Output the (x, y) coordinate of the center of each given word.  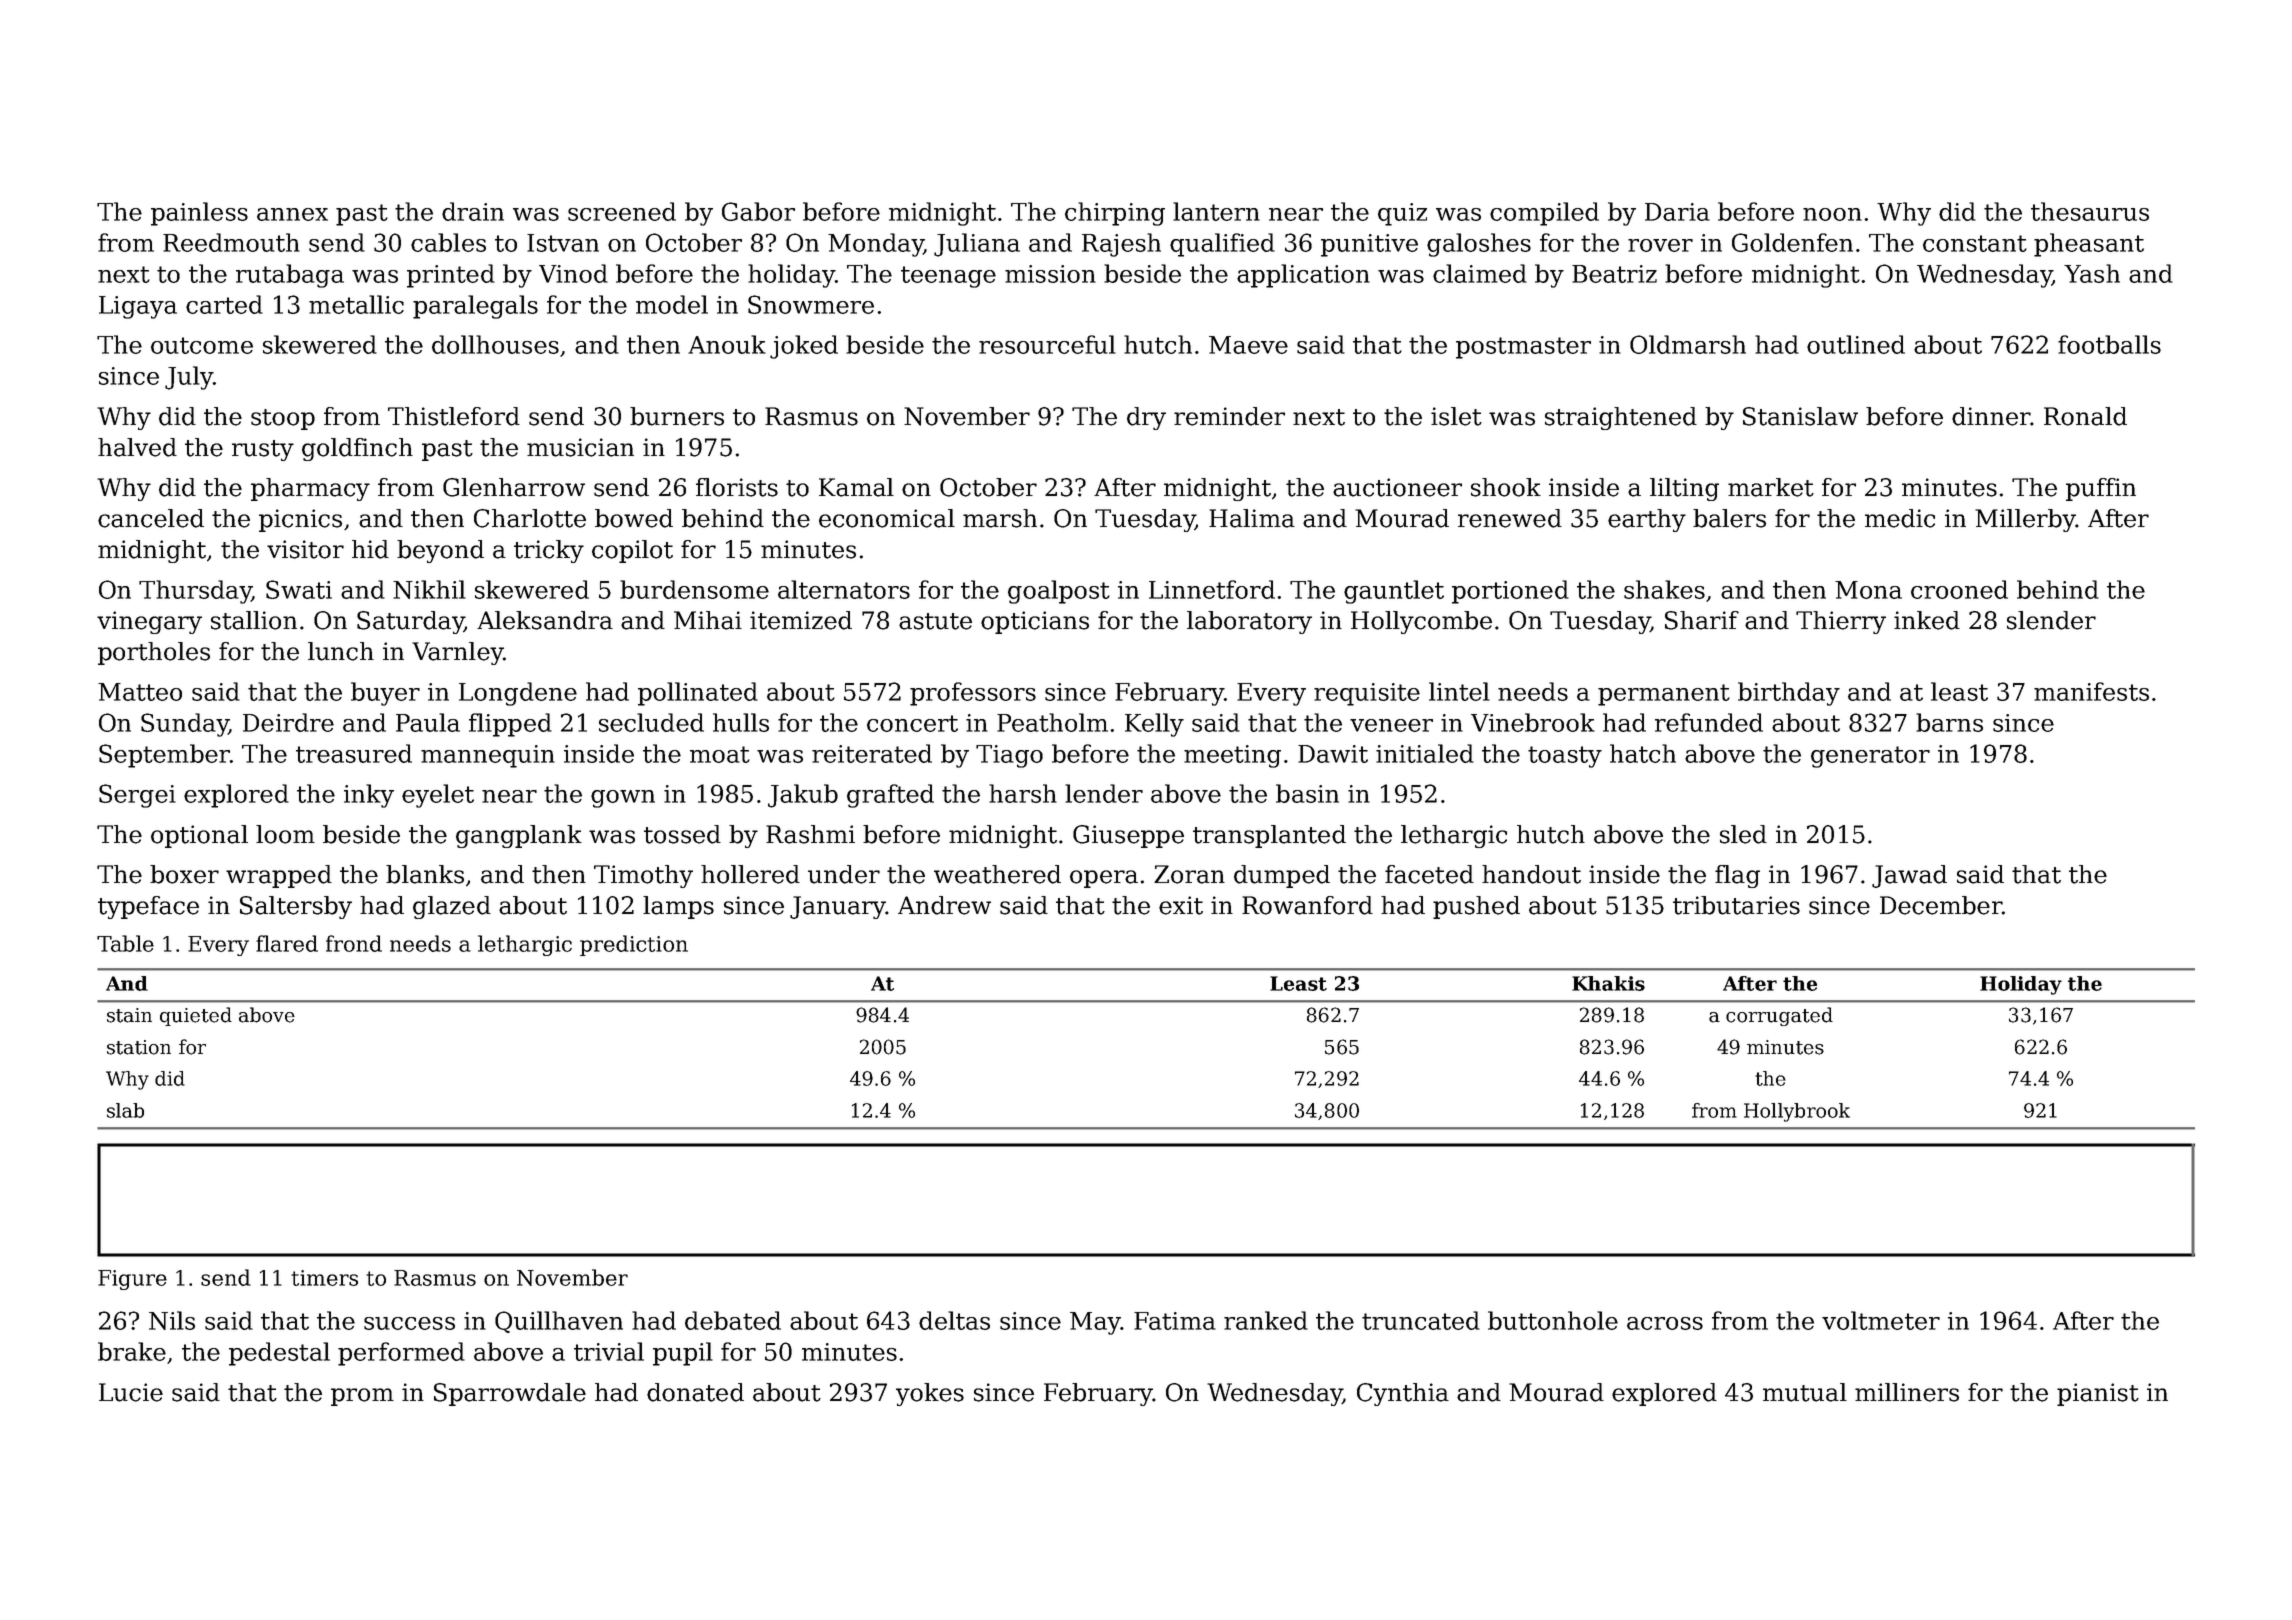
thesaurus (2090, 211)
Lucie (131, 1392)
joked (804, 347)
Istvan (563, 243)
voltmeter (1881, 1320)
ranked (1266, 1320)
